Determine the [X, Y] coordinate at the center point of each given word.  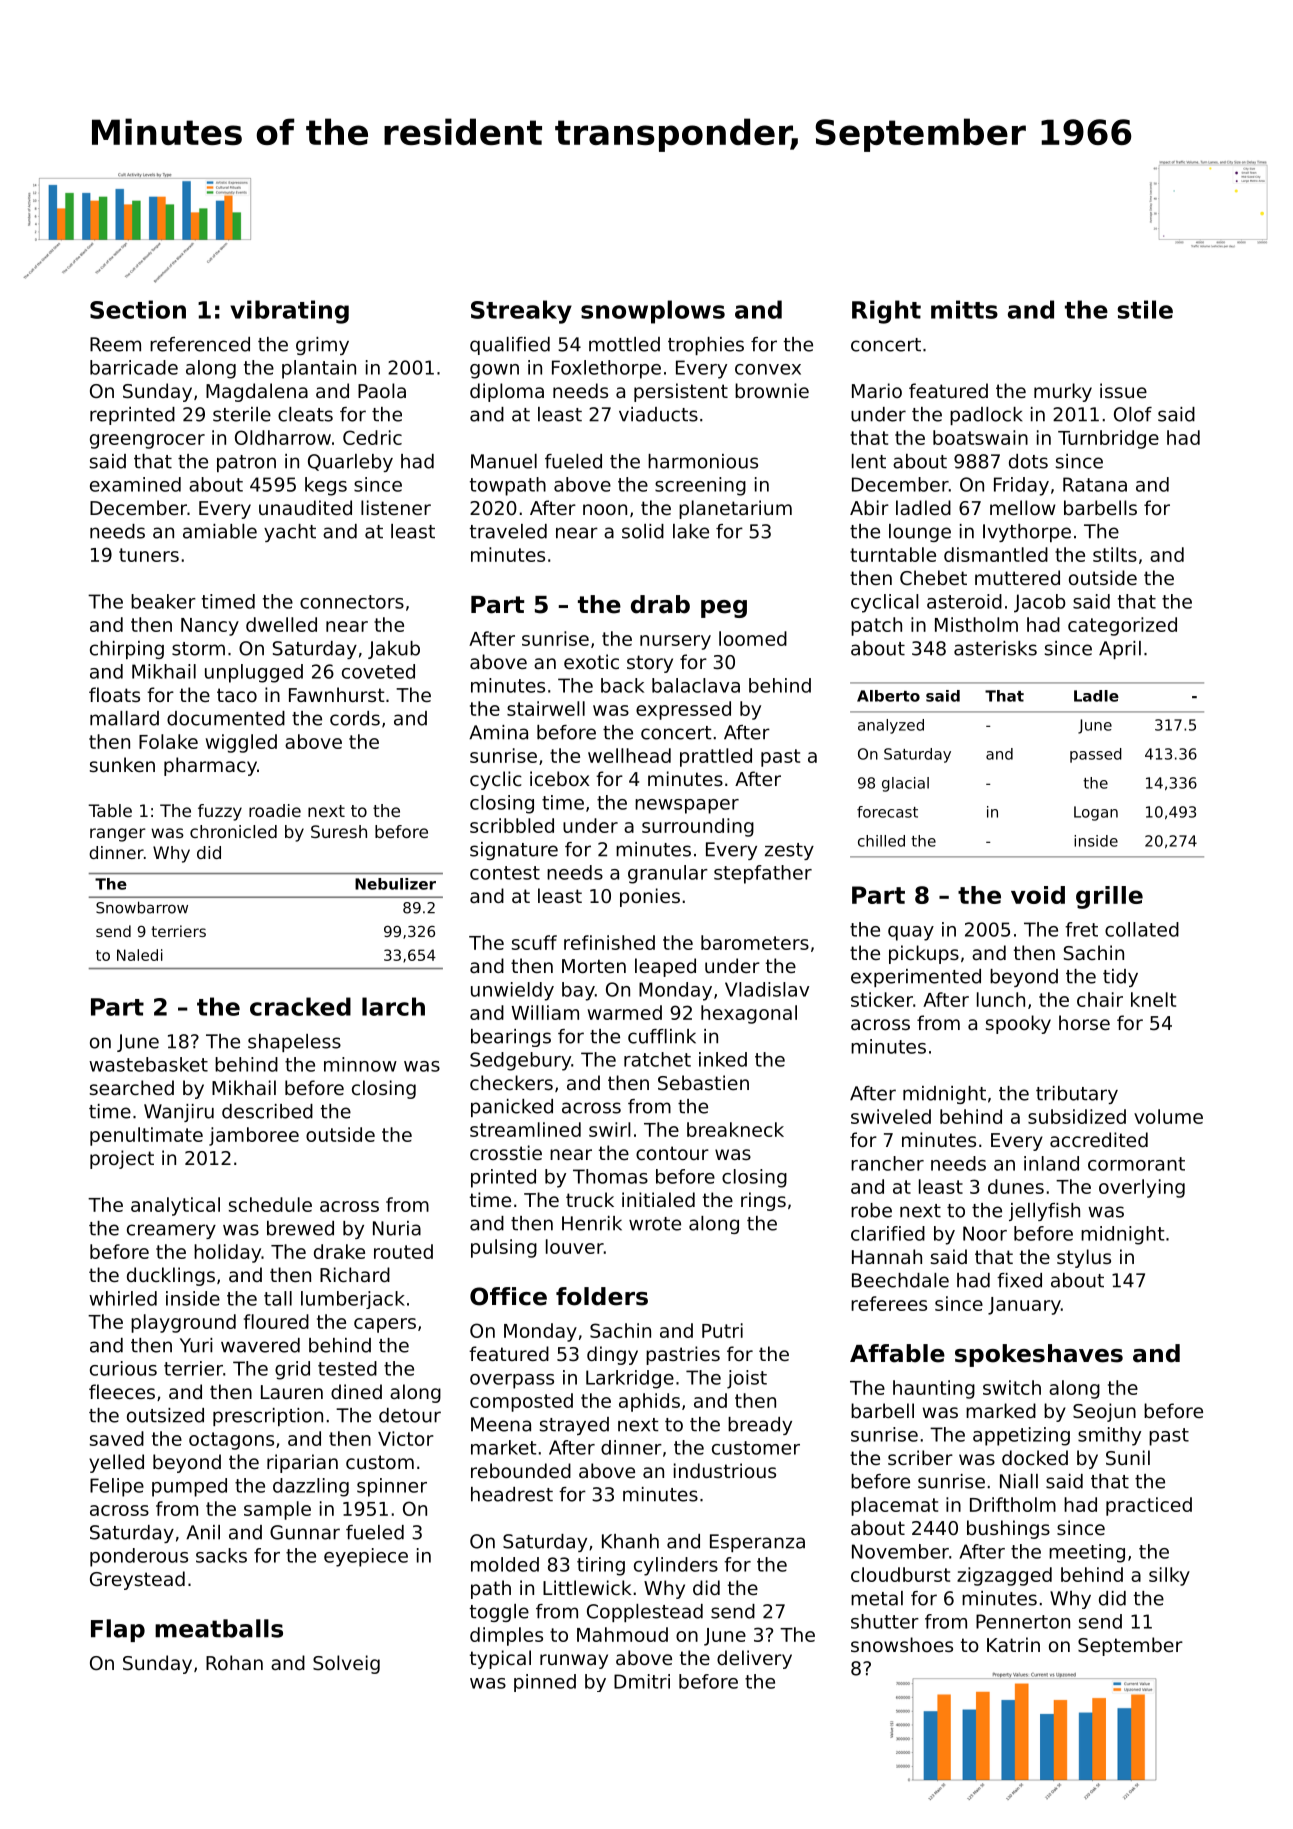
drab [660, 604]
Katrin [1013, 1644]
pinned [545, 1683]
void [1038, 895]
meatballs [219, 1628]
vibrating [289, 312]
